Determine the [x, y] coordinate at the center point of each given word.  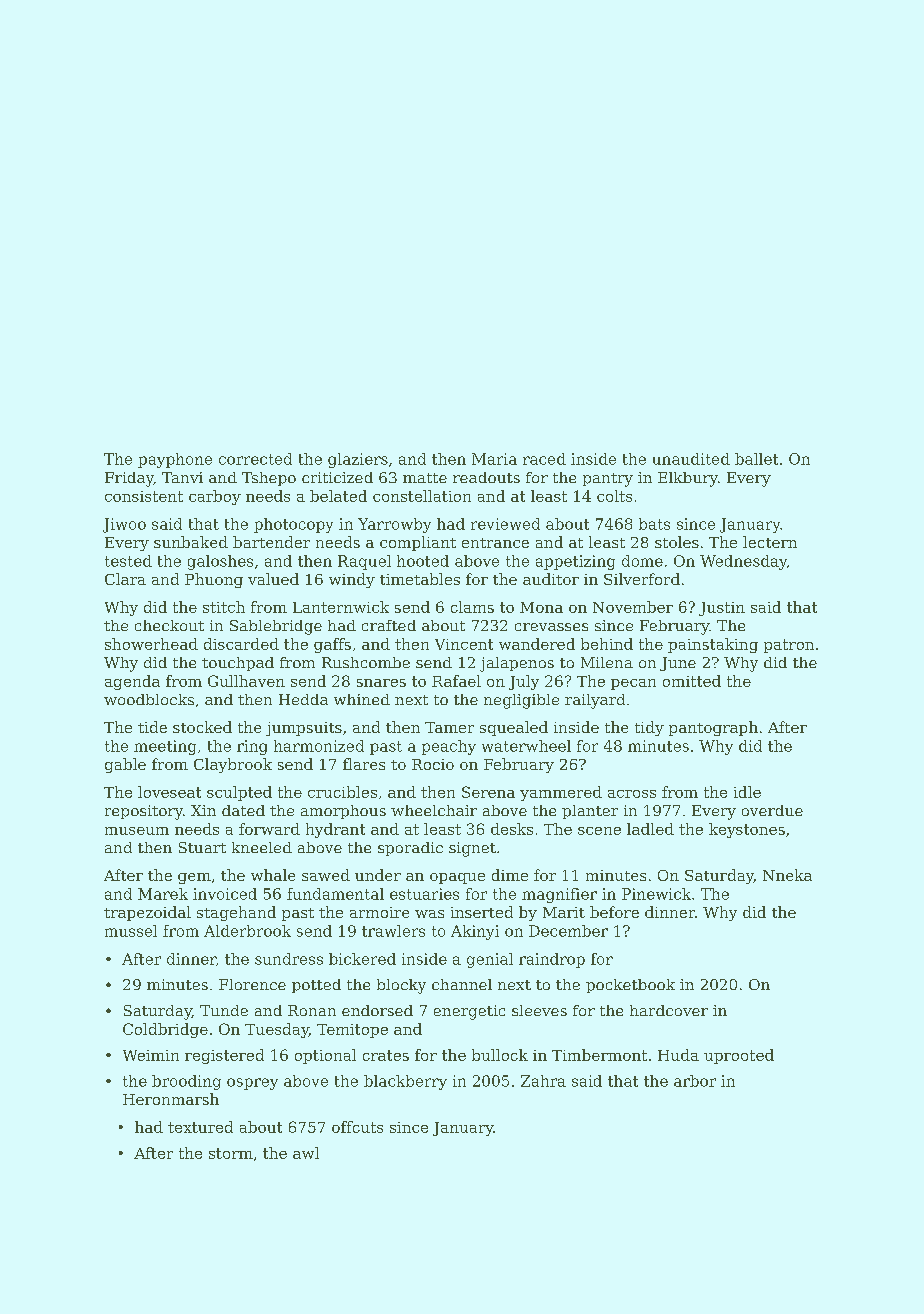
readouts [486, 477]
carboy [215, 497]
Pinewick [656, 894]
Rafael [456, 681]
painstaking [713, 645]
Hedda [303, 699]
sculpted [239, 793]
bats [654, 524]
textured [200, 1127]
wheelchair [434, 810]
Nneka [787, 875]
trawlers [393, 931]
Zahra [543, 1081]
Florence [252, 984]
